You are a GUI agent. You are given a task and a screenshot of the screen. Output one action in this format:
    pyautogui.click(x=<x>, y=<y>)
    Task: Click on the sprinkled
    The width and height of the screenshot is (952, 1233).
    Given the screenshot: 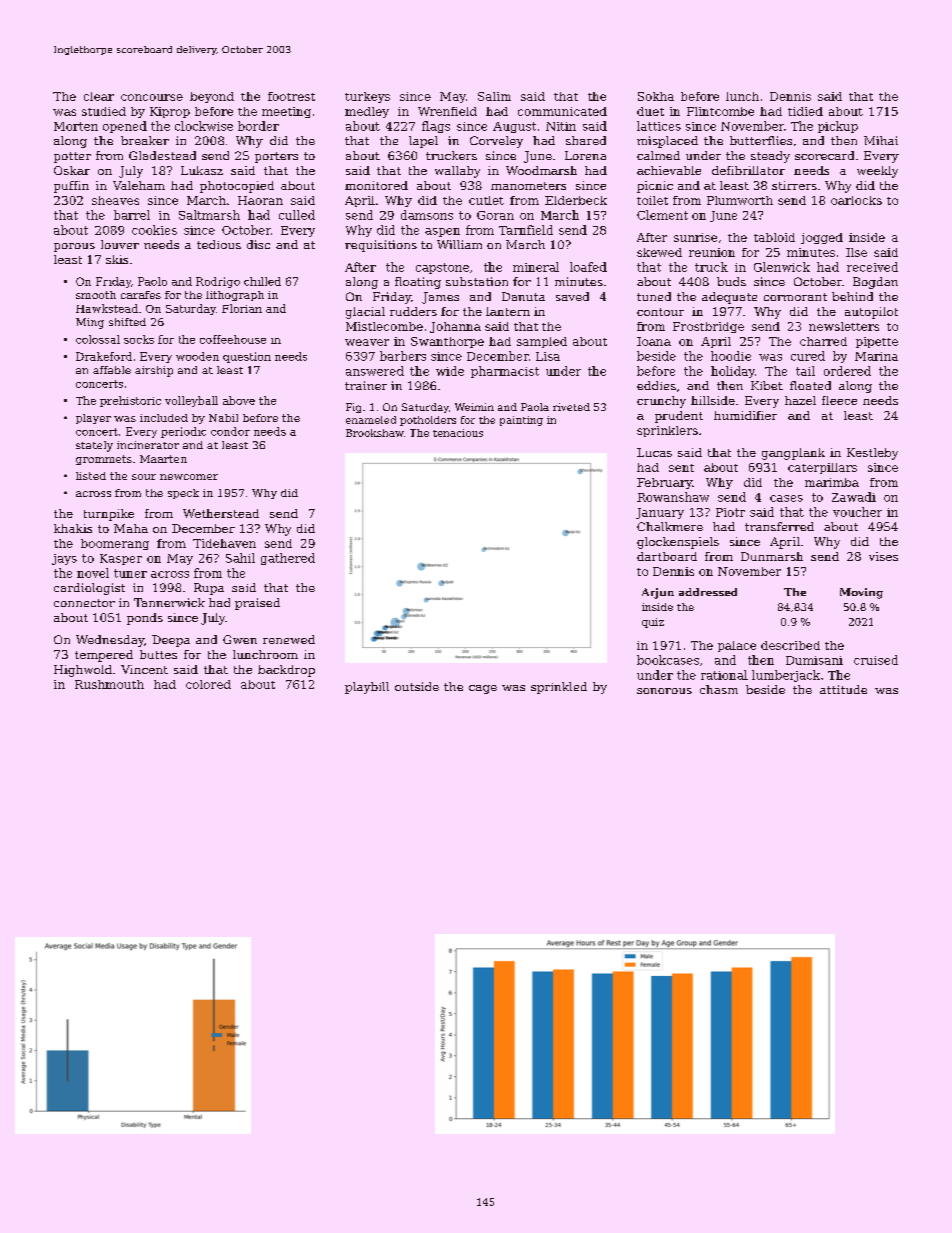 What is the action you would take?
    pyautogui.click(x=559, y=688)
